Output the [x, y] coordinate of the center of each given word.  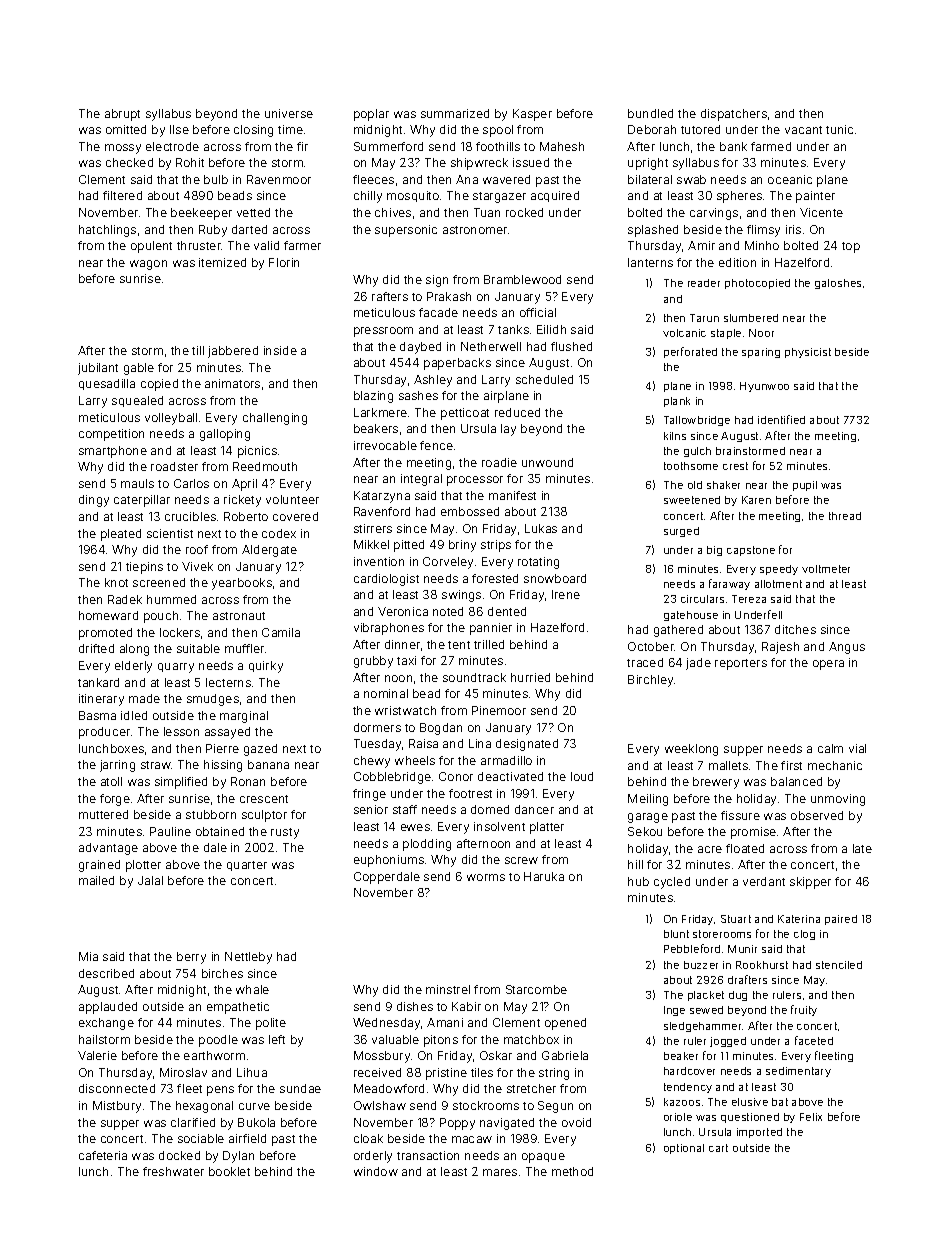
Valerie [97, 1055]
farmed [771, 146]
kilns [675, 436]
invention [379, 561]
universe [289, 113]
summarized [455, 113]
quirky [266, 667]
